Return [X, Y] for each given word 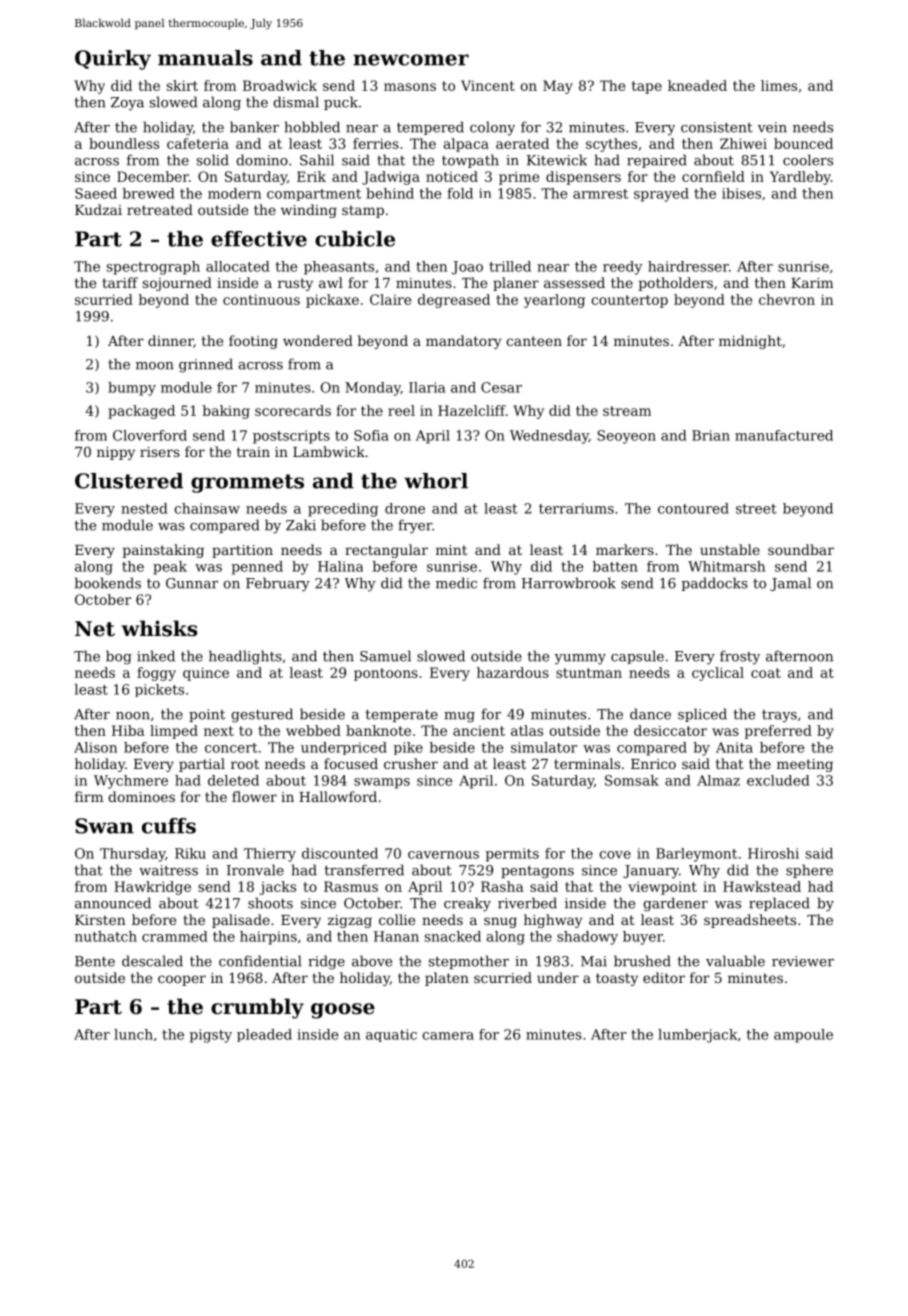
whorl [436, 481]
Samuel [385, 656]
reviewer [803, 961]
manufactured [784, 435]
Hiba [128, 730]
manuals [205, 58]
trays [779, 716]
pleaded [264, 1035]
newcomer [411, 60]
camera [448, 1036]
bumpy [132, 389]
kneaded [697, 85]
